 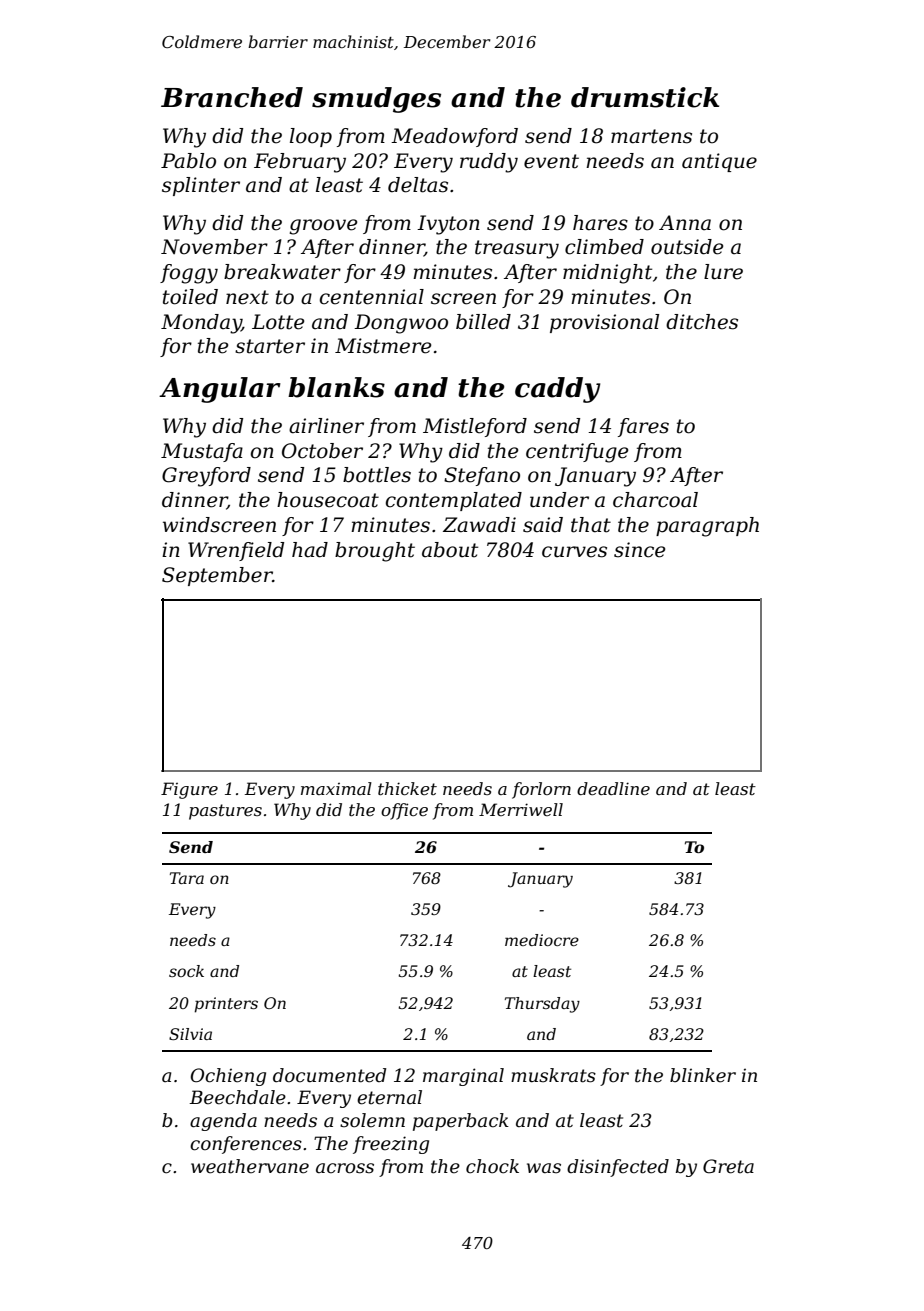 What do you see at coordinates (719, 162) in the screenshot?
I see `antique` at bounding box center [719, 162].
